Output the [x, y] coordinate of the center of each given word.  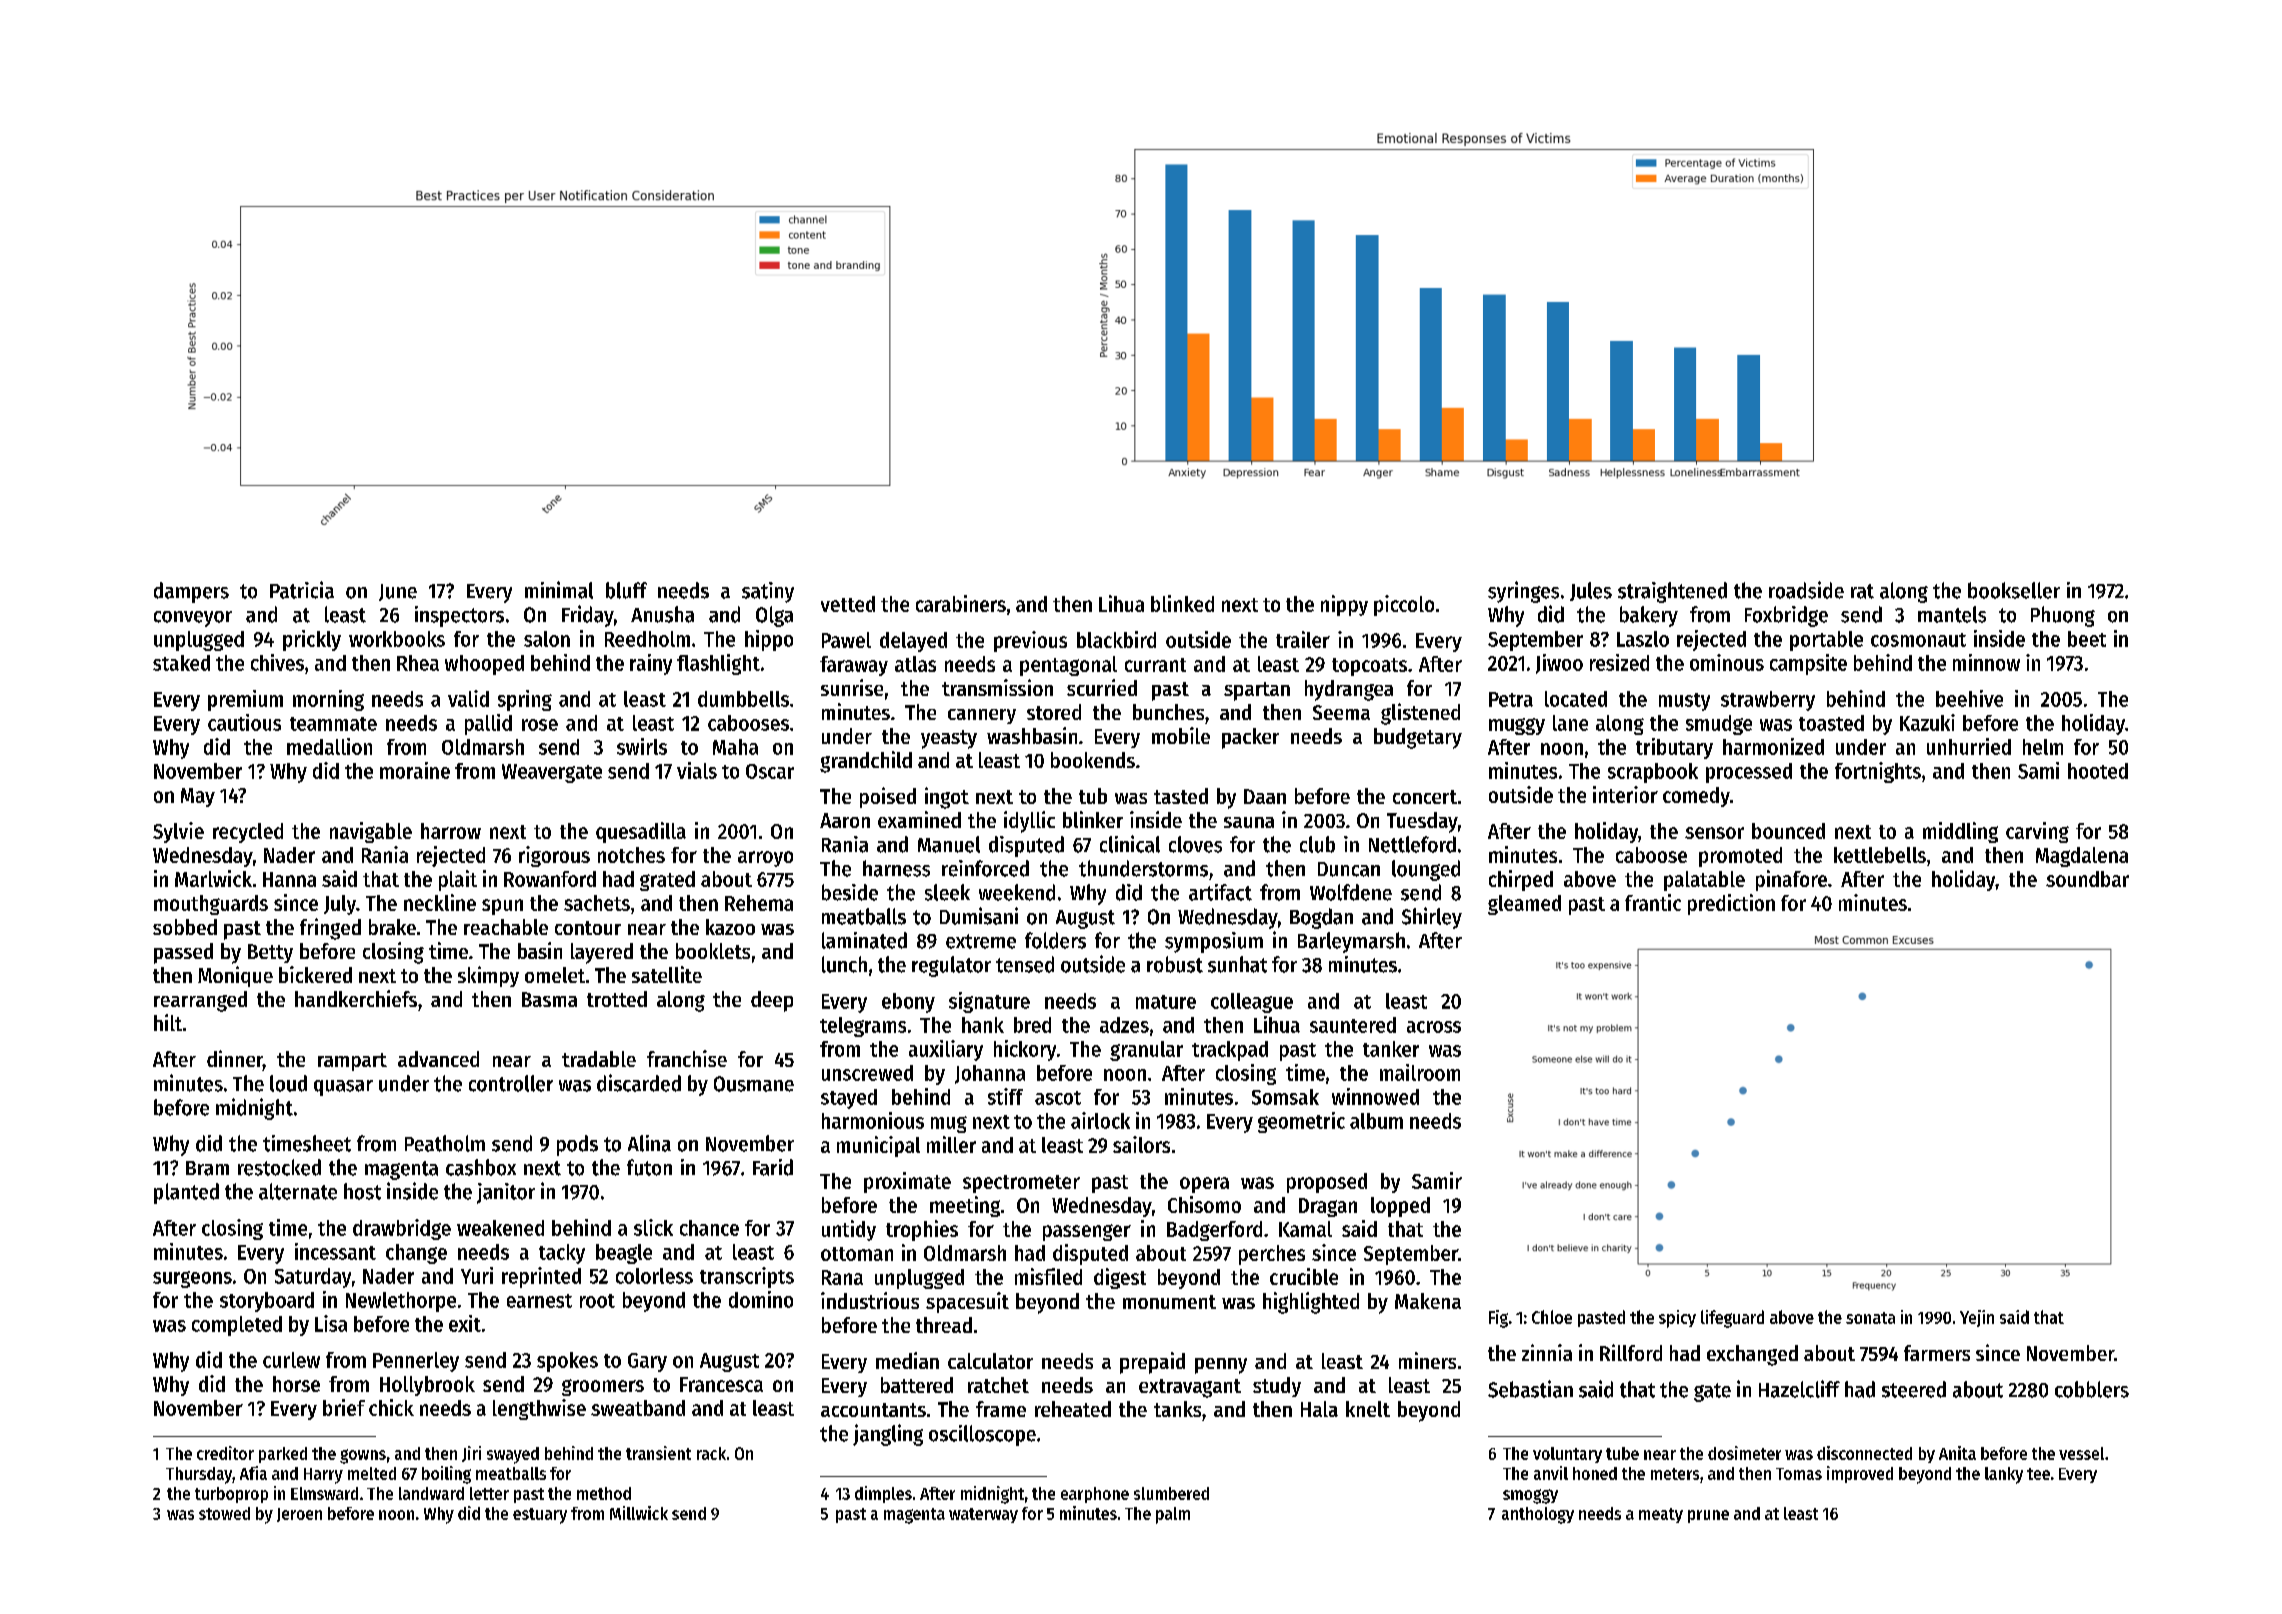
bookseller [2014, 590]
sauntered [1353, 1025]
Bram [207, 1168]
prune [1708, 1516]
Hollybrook [427, 1386]
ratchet [998, 1385]
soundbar [2087, 879]
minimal [559, 590]
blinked [1182, 603]
